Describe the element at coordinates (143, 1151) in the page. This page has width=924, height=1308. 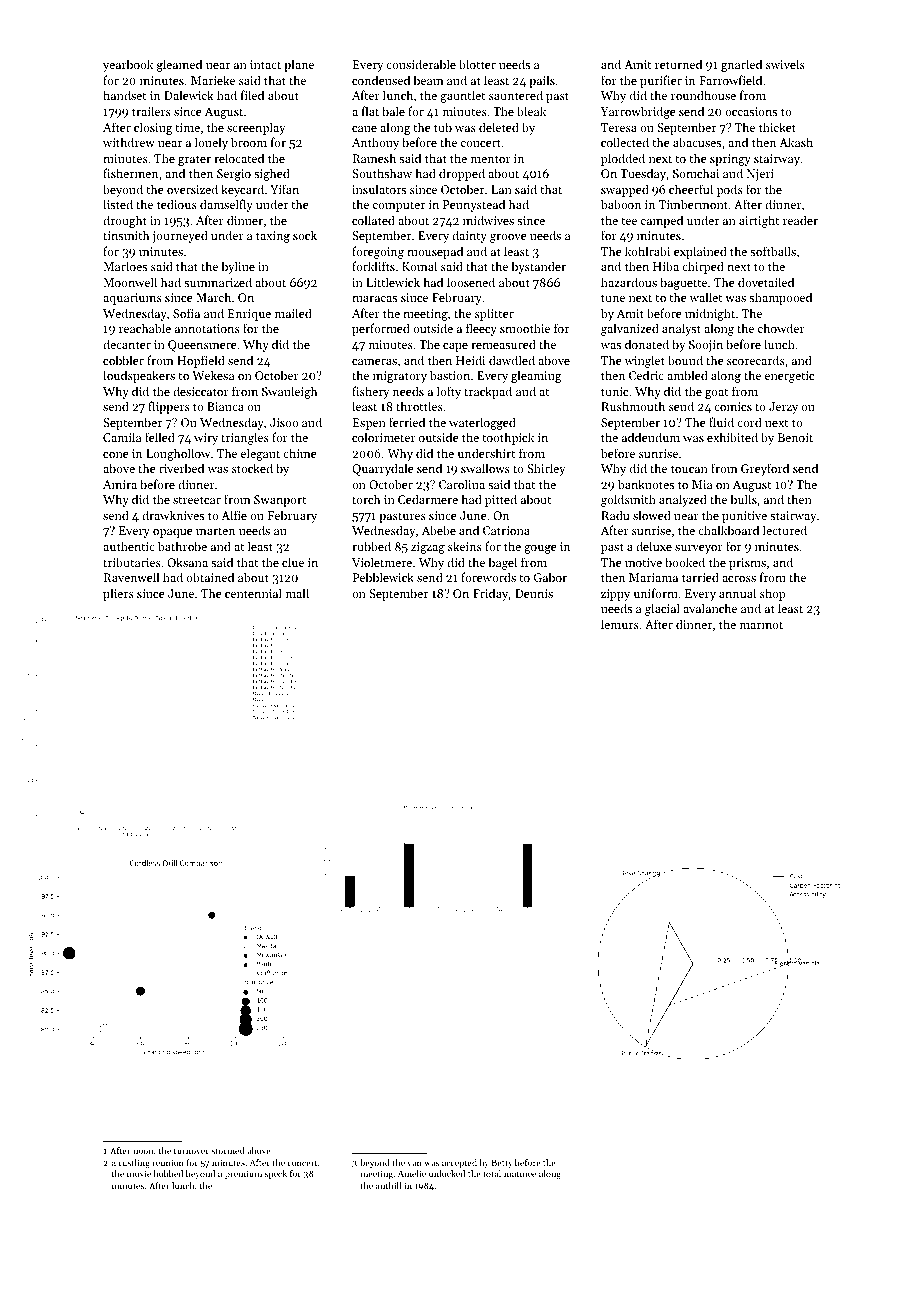
I see `noon` at that location.
